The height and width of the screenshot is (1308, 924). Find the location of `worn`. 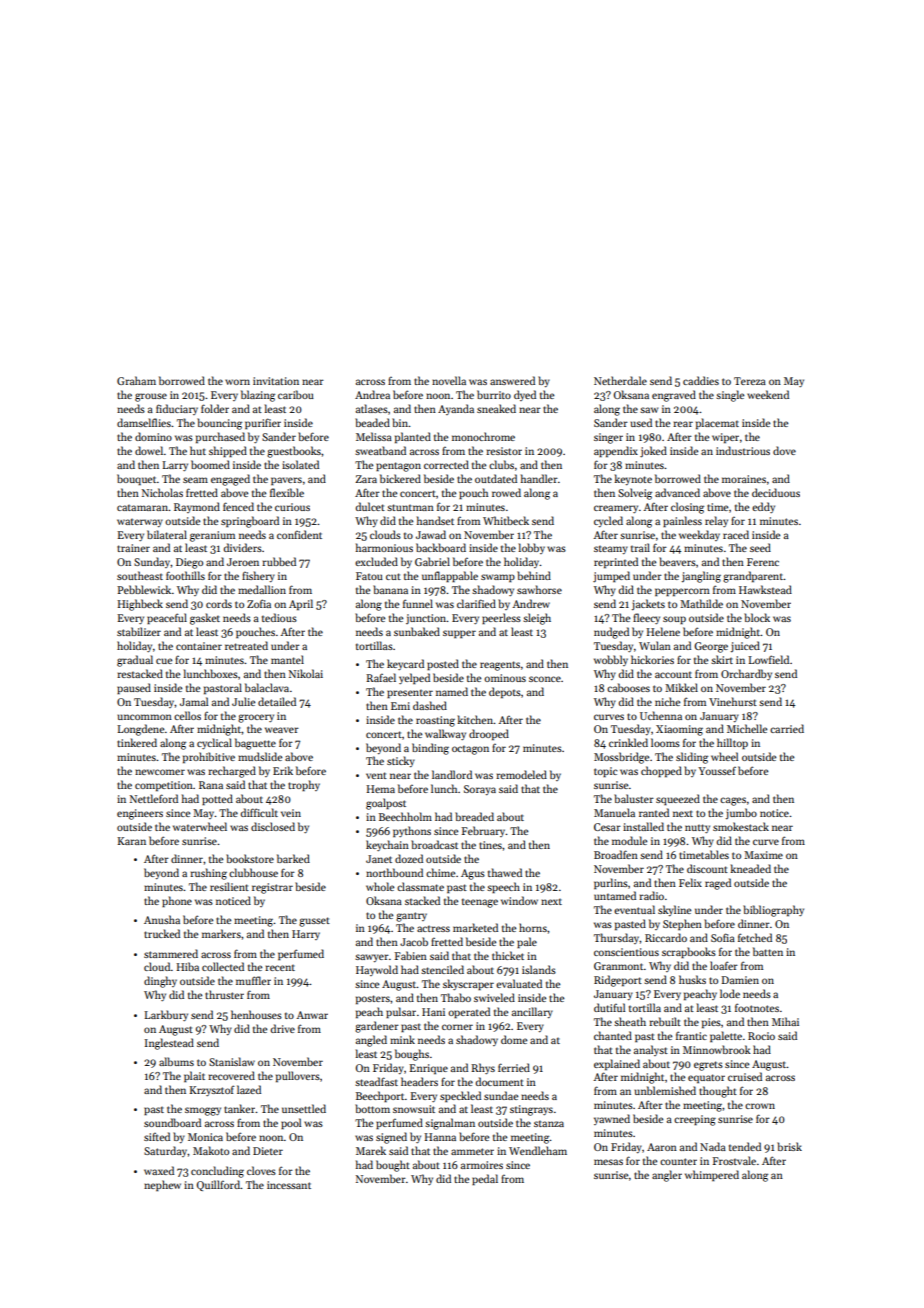

worn is located at coordinates (237, 382).
